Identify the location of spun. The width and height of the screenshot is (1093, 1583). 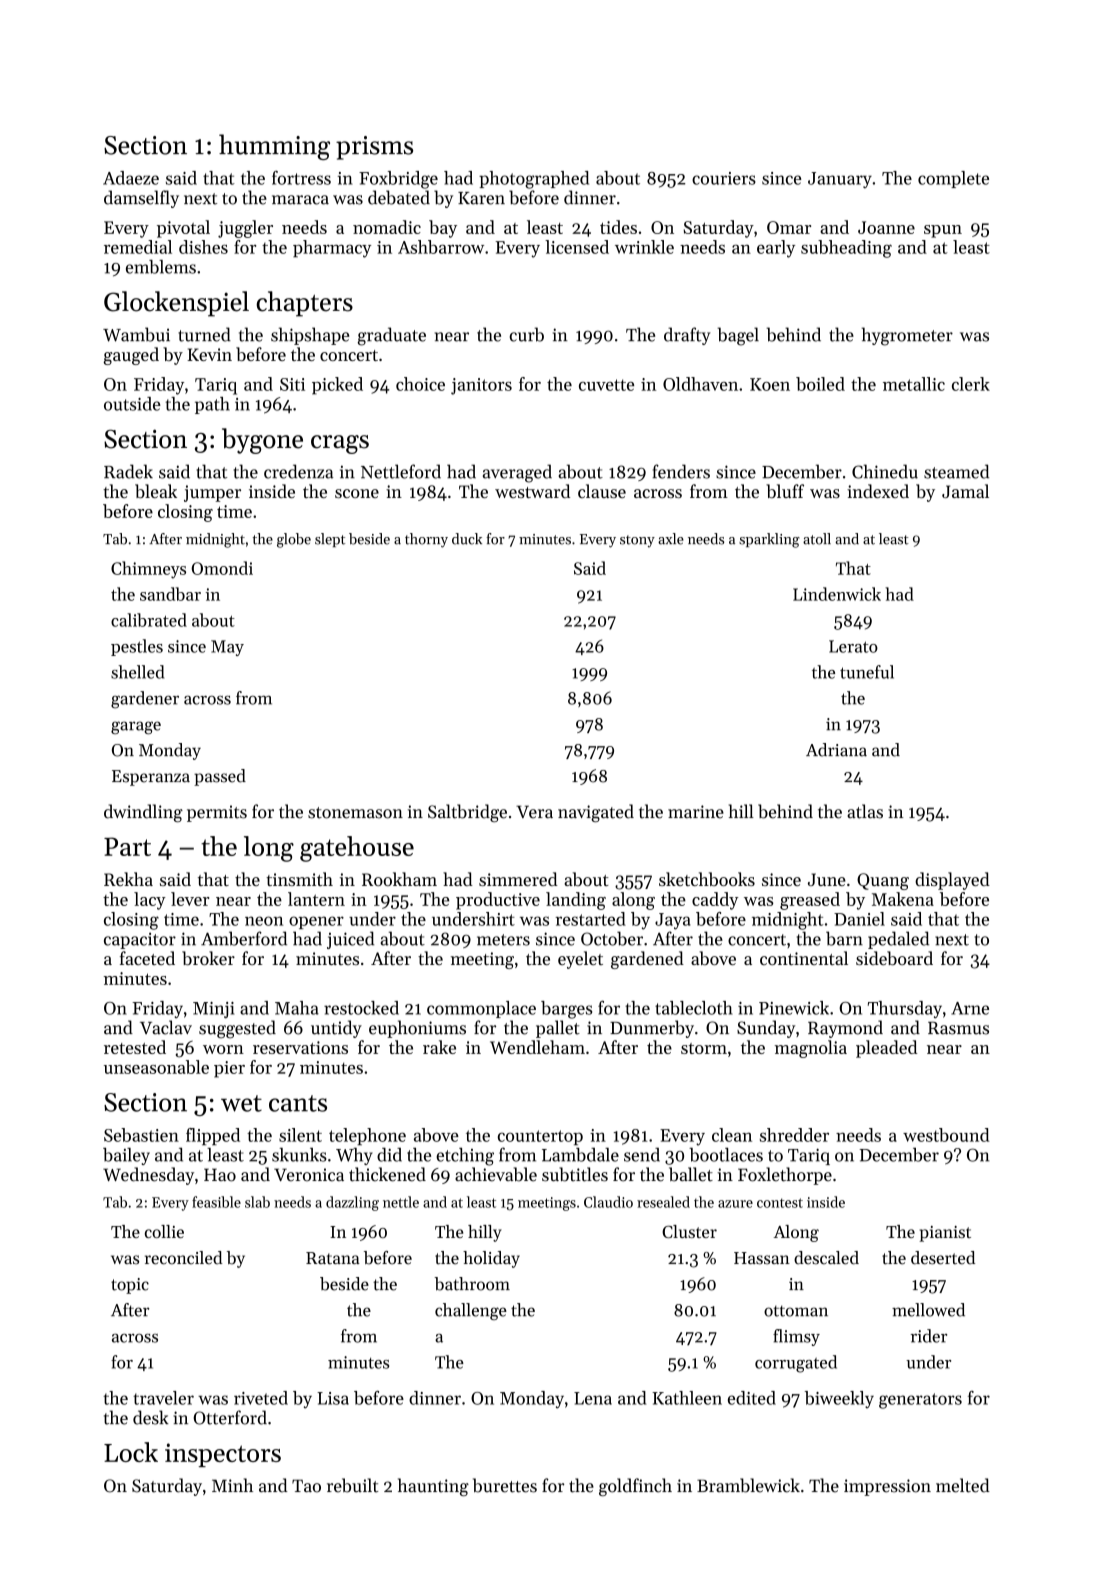
(943, 231).
